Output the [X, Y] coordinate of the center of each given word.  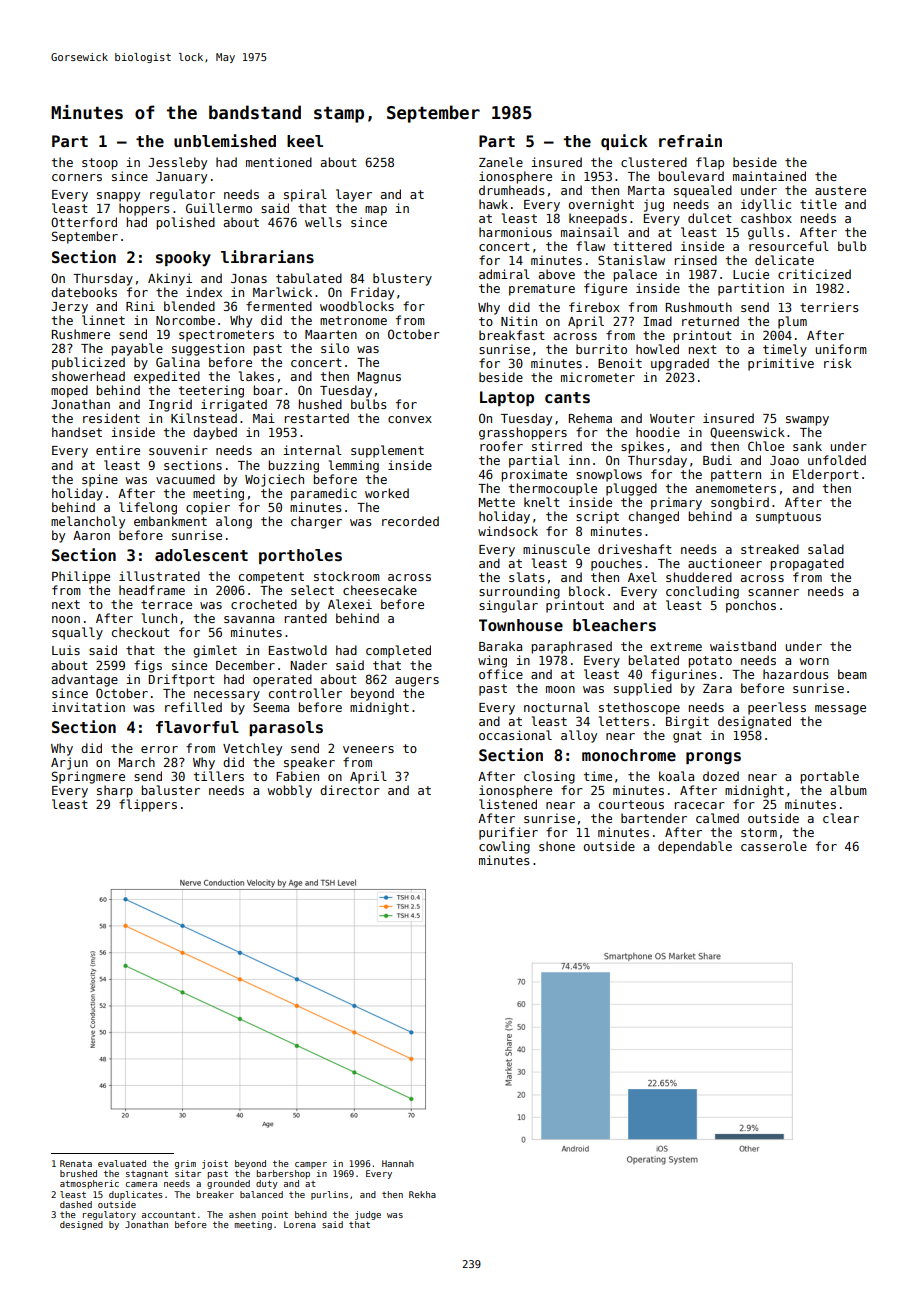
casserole [774, 846]
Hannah [398, 1163]
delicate [784, 260]
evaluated [122, 1163]
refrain [690, 140]
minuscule [556, 549]
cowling [504, 847]
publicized [88, 363]
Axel [642, 577]
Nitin [519, 321]
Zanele [501, 162]
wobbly [290, 791]
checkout [141, 632]
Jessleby [177, 163]
